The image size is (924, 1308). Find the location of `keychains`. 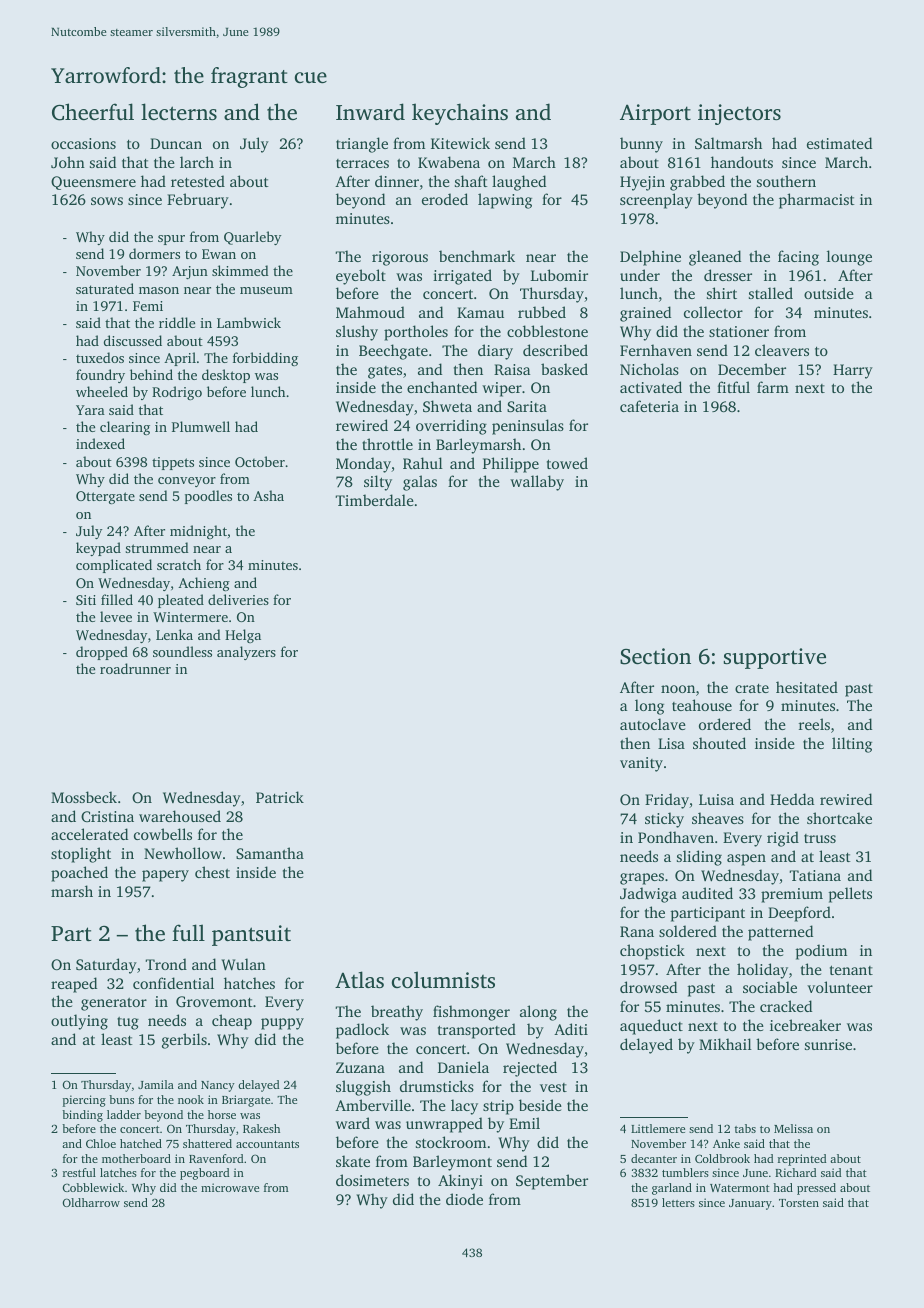

keychains is located at coordinates (460, 114).
